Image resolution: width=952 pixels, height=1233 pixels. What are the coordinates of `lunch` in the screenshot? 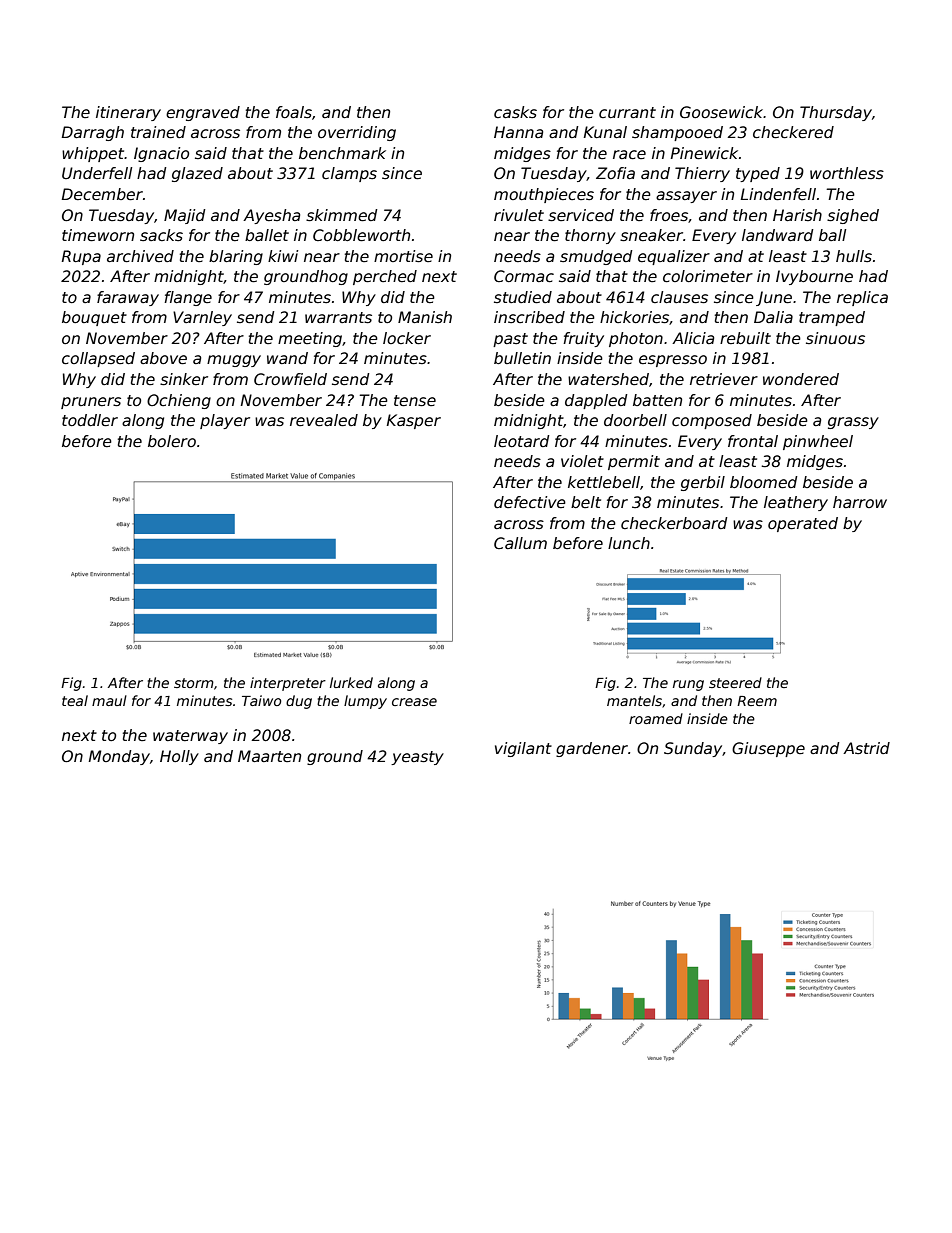 It's located at (629, 543).
